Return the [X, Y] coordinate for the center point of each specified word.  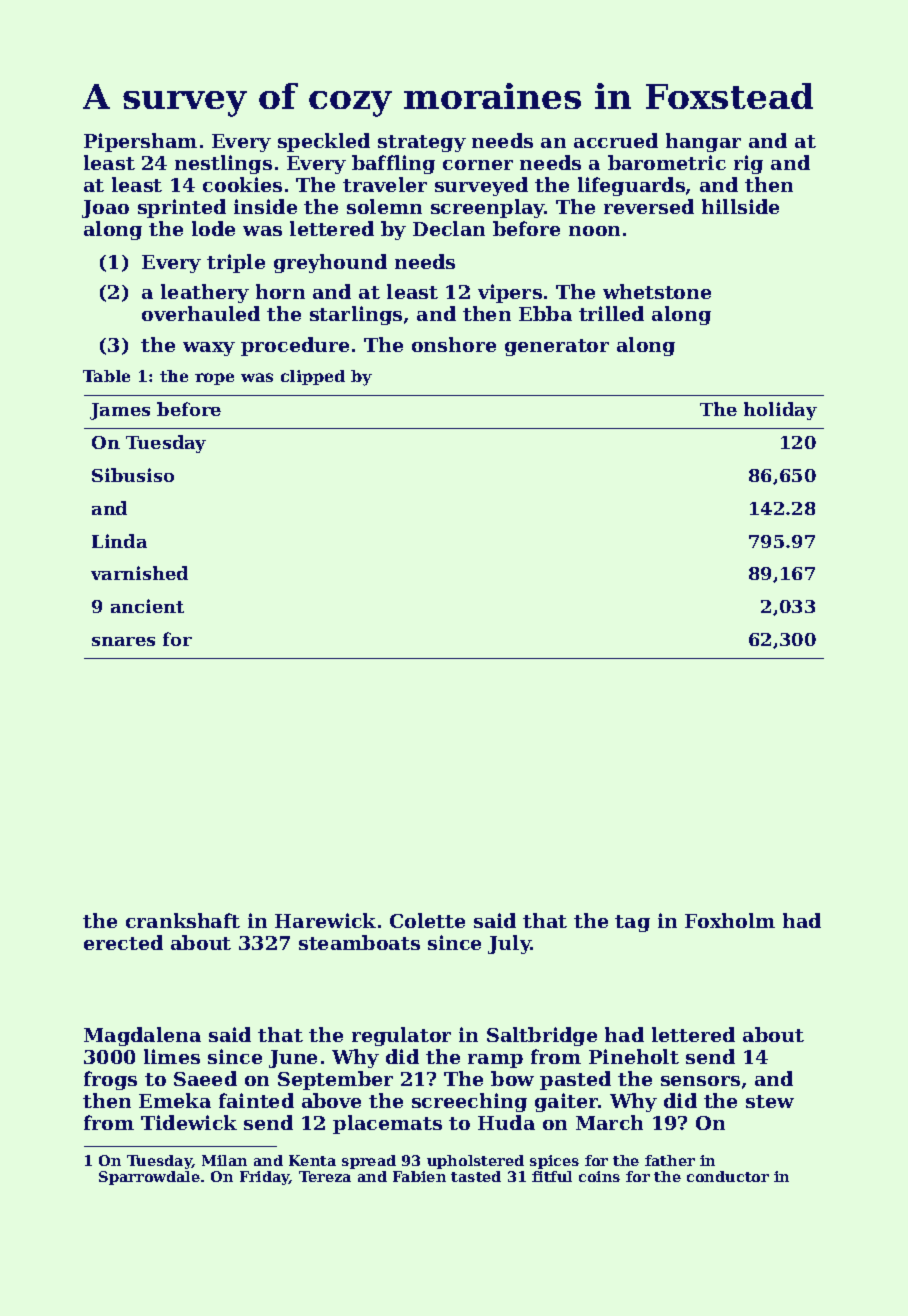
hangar [703, 142]
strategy [422, 143]
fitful [552, 1176]
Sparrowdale [149, 1178]
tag [632, 923]
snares [123, 641]
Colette [427, 920]
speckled [324, 142]
